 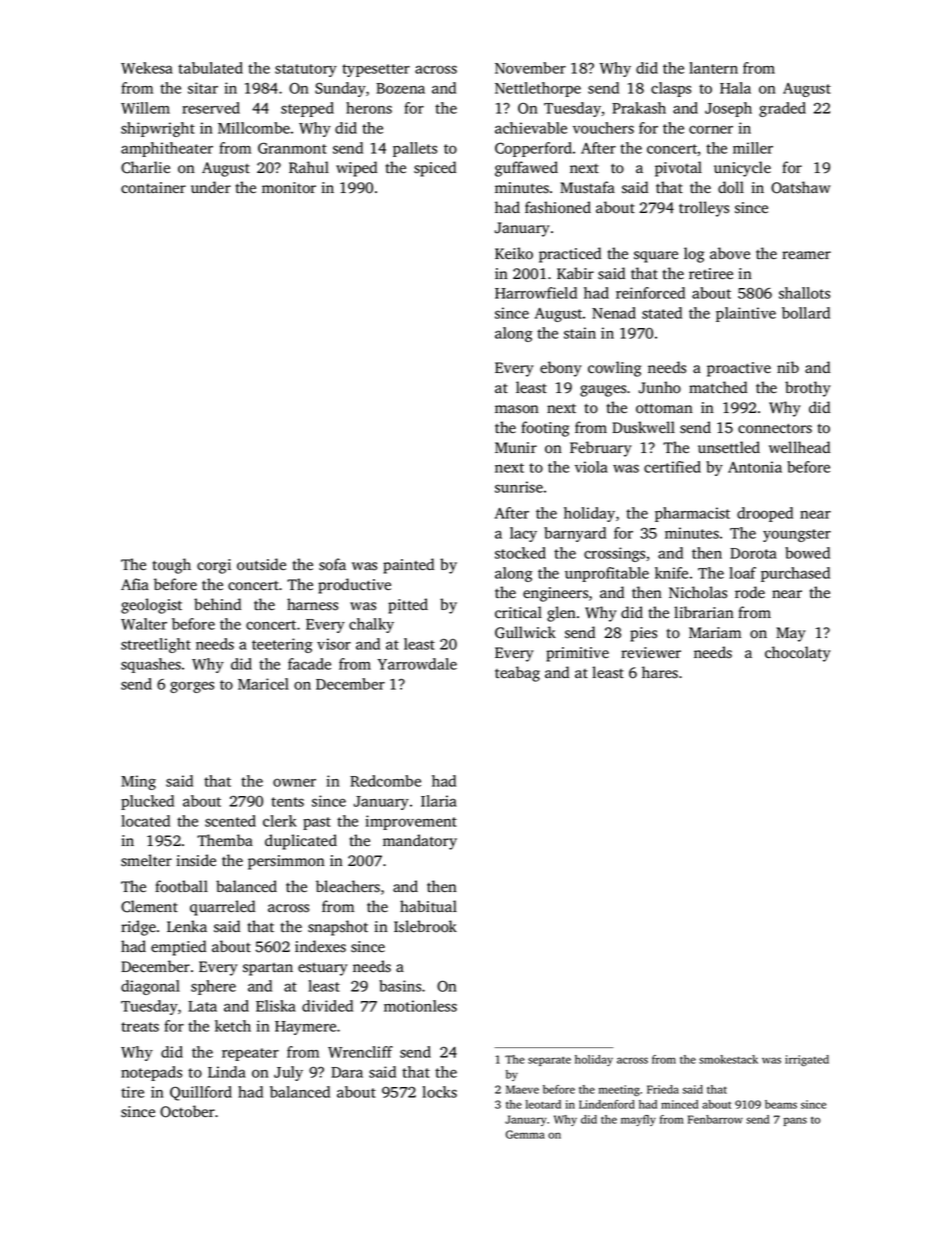 What do you see at coordinates (798, 654) in the screenshot?
I see `chocolaty` at bounding box center [798, 654].
